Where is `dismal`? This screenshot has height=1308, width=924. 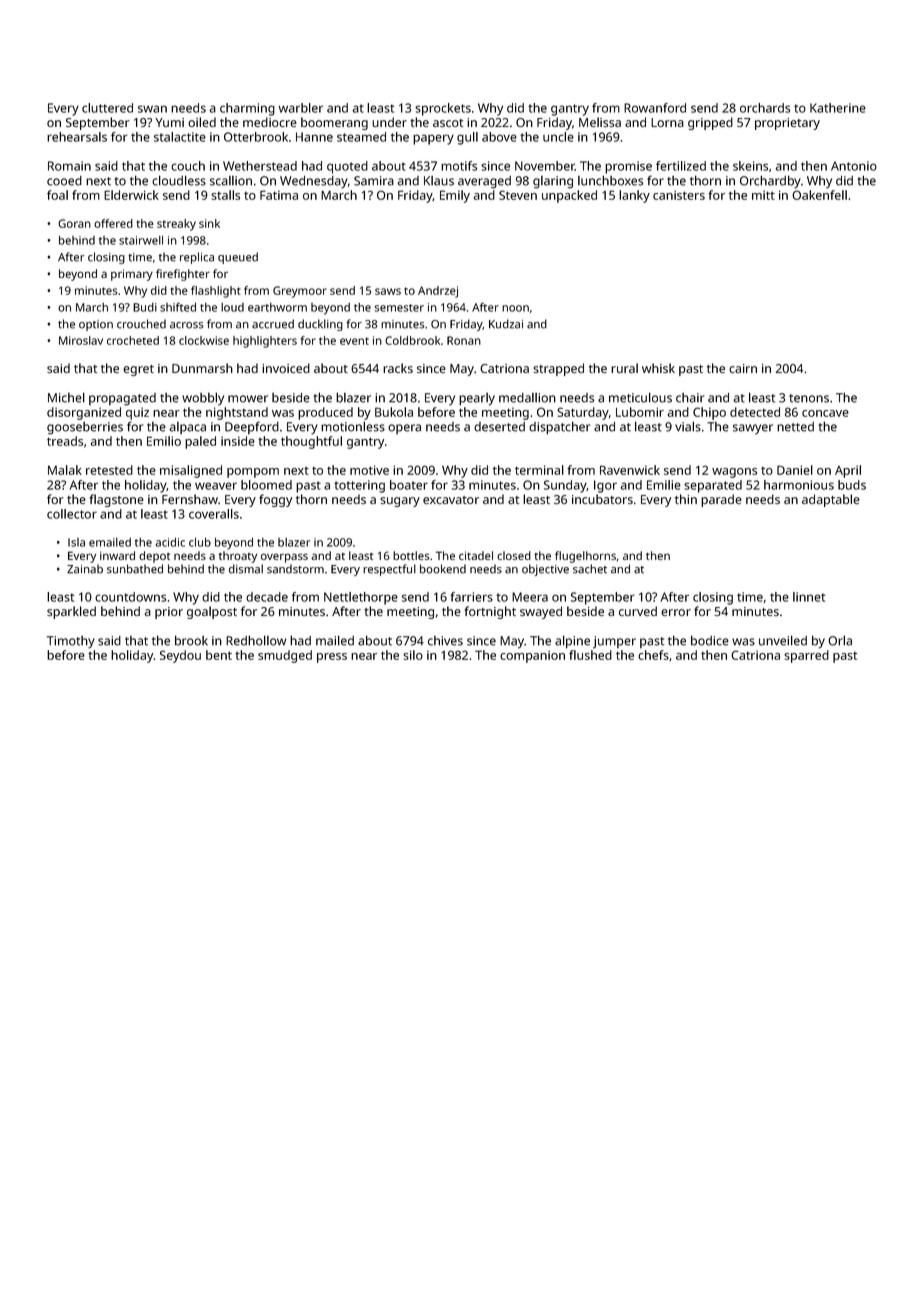
dismal is located at coordinates (246, 569).
